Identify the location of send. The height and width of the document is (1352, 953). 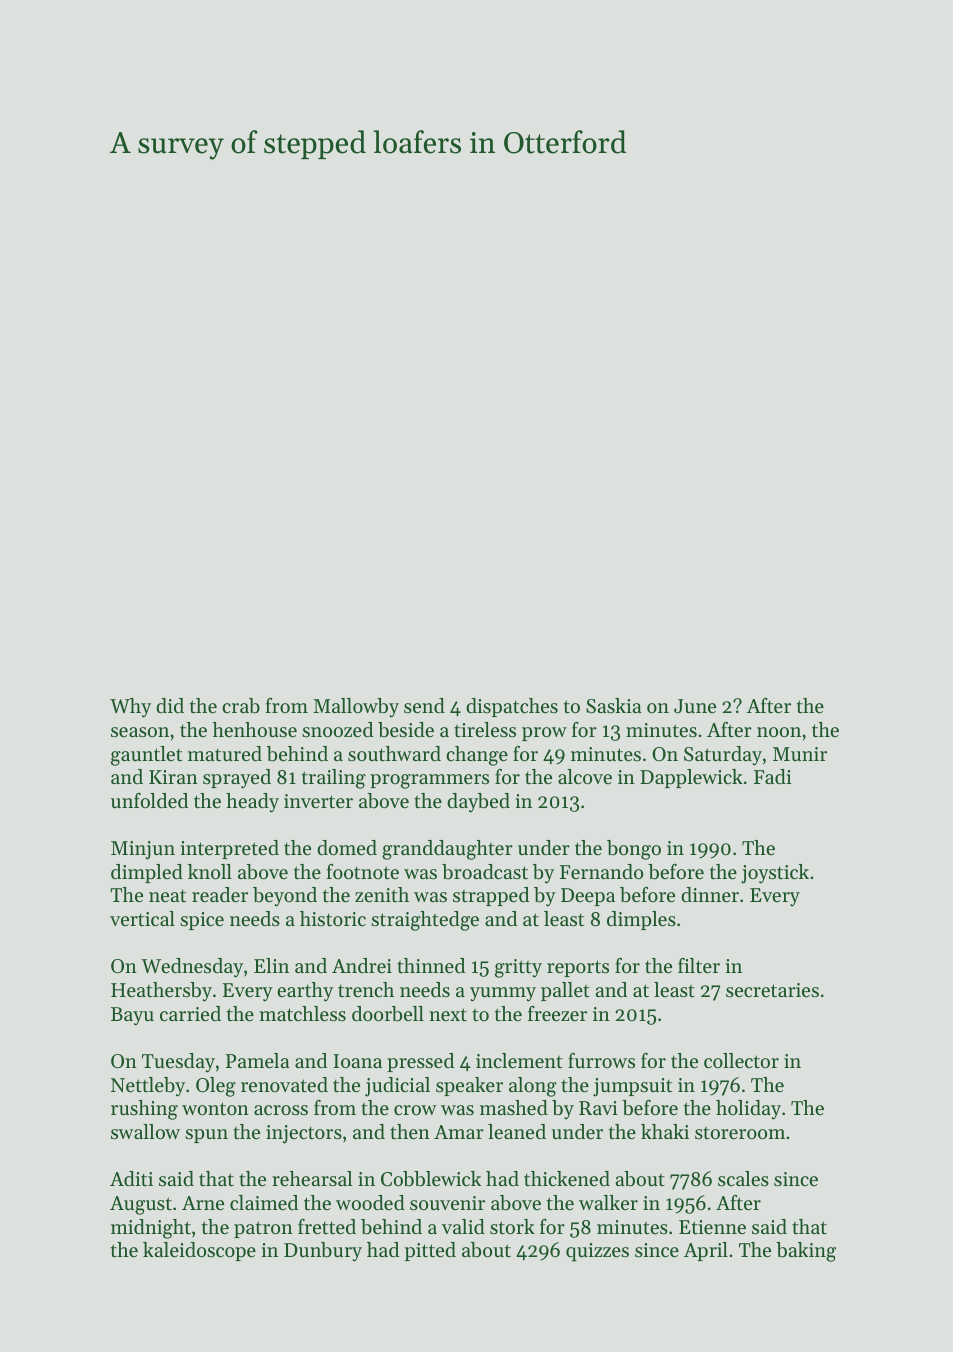
(424, 706).
